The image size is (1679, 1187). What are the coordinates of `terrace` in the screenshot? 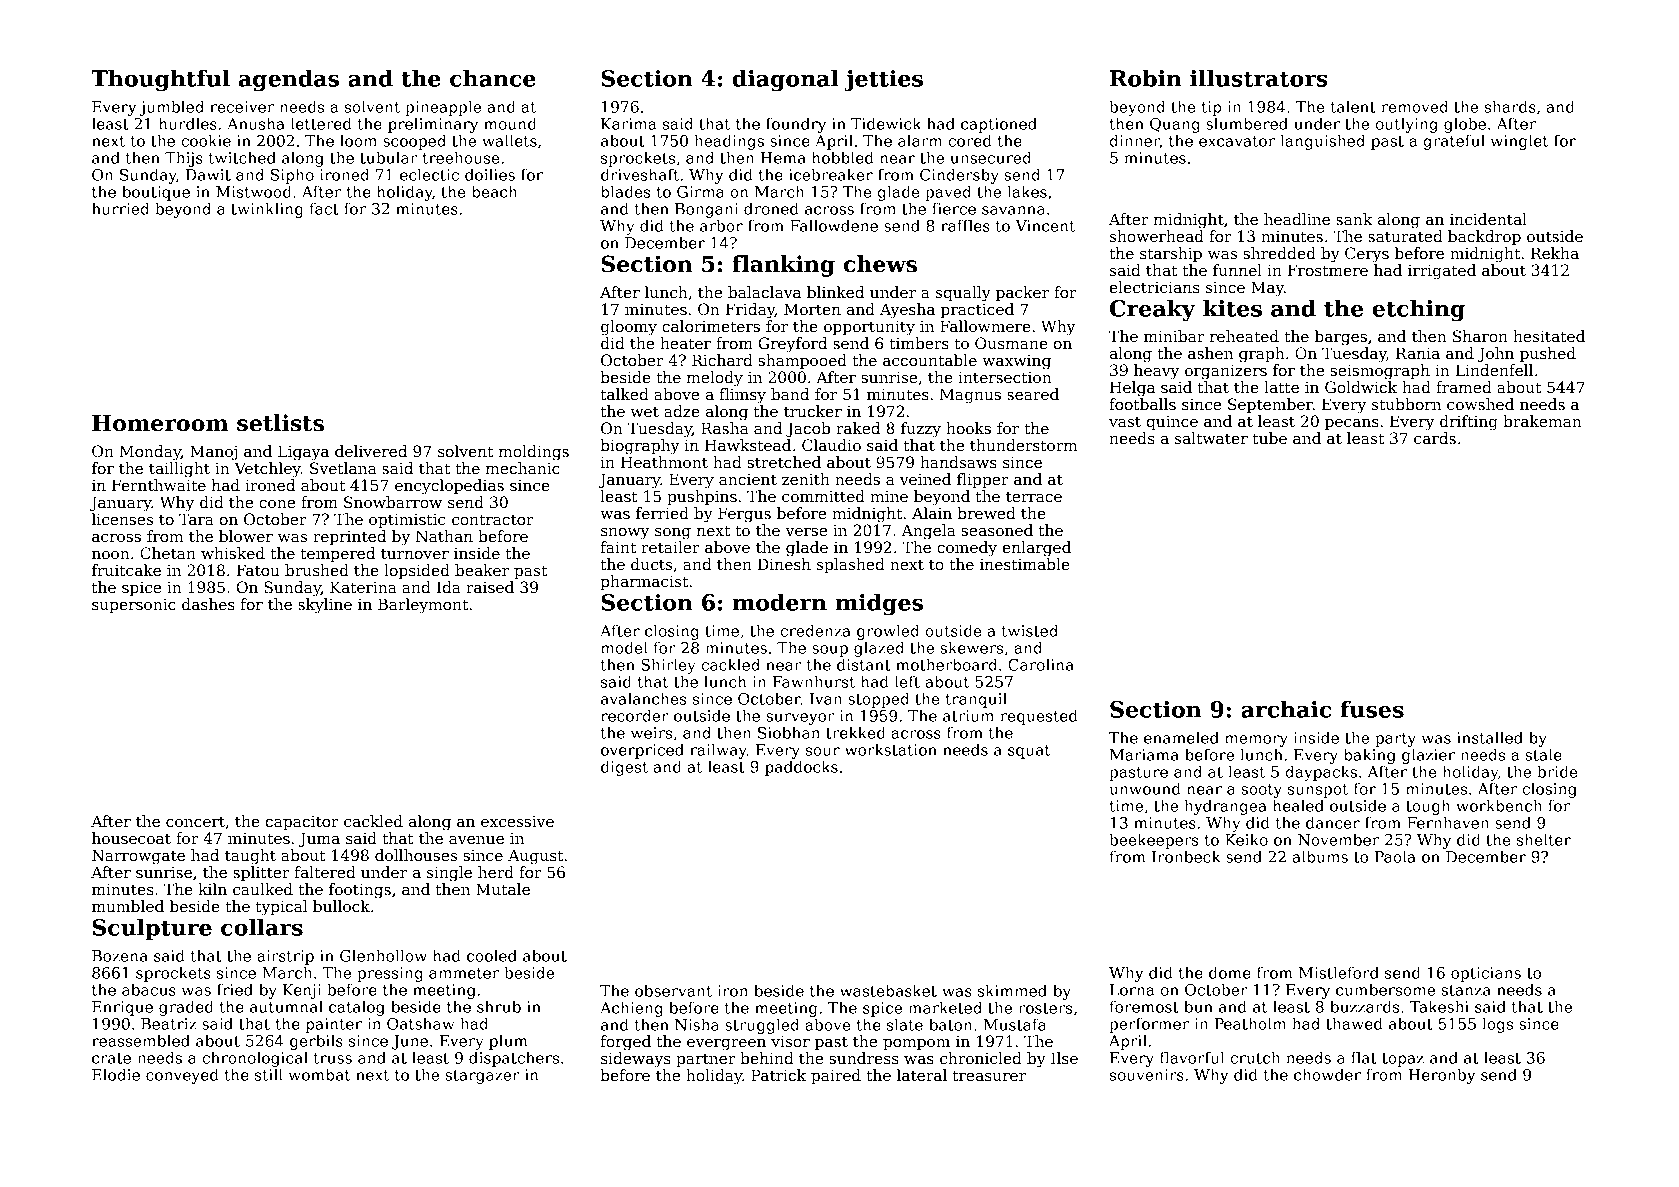 It's located at (1034, 496).
